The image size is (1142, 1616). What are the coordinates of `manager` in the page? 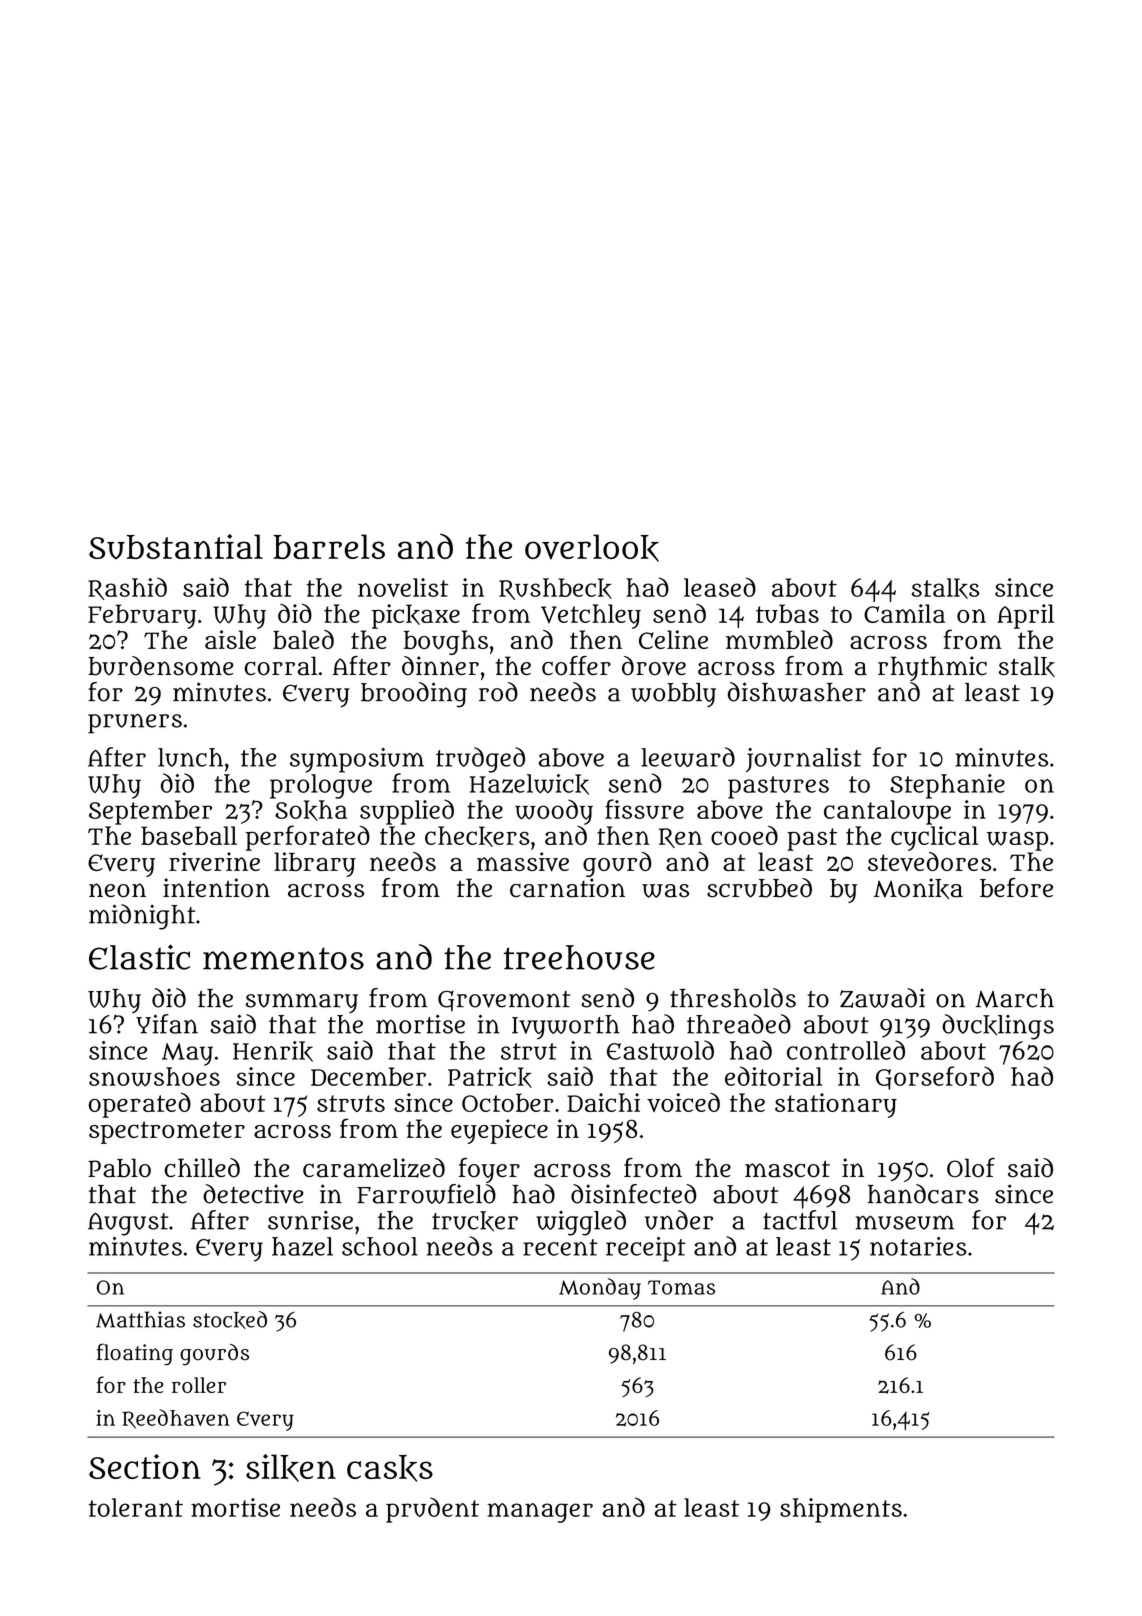 It's located at (540, 1513).
